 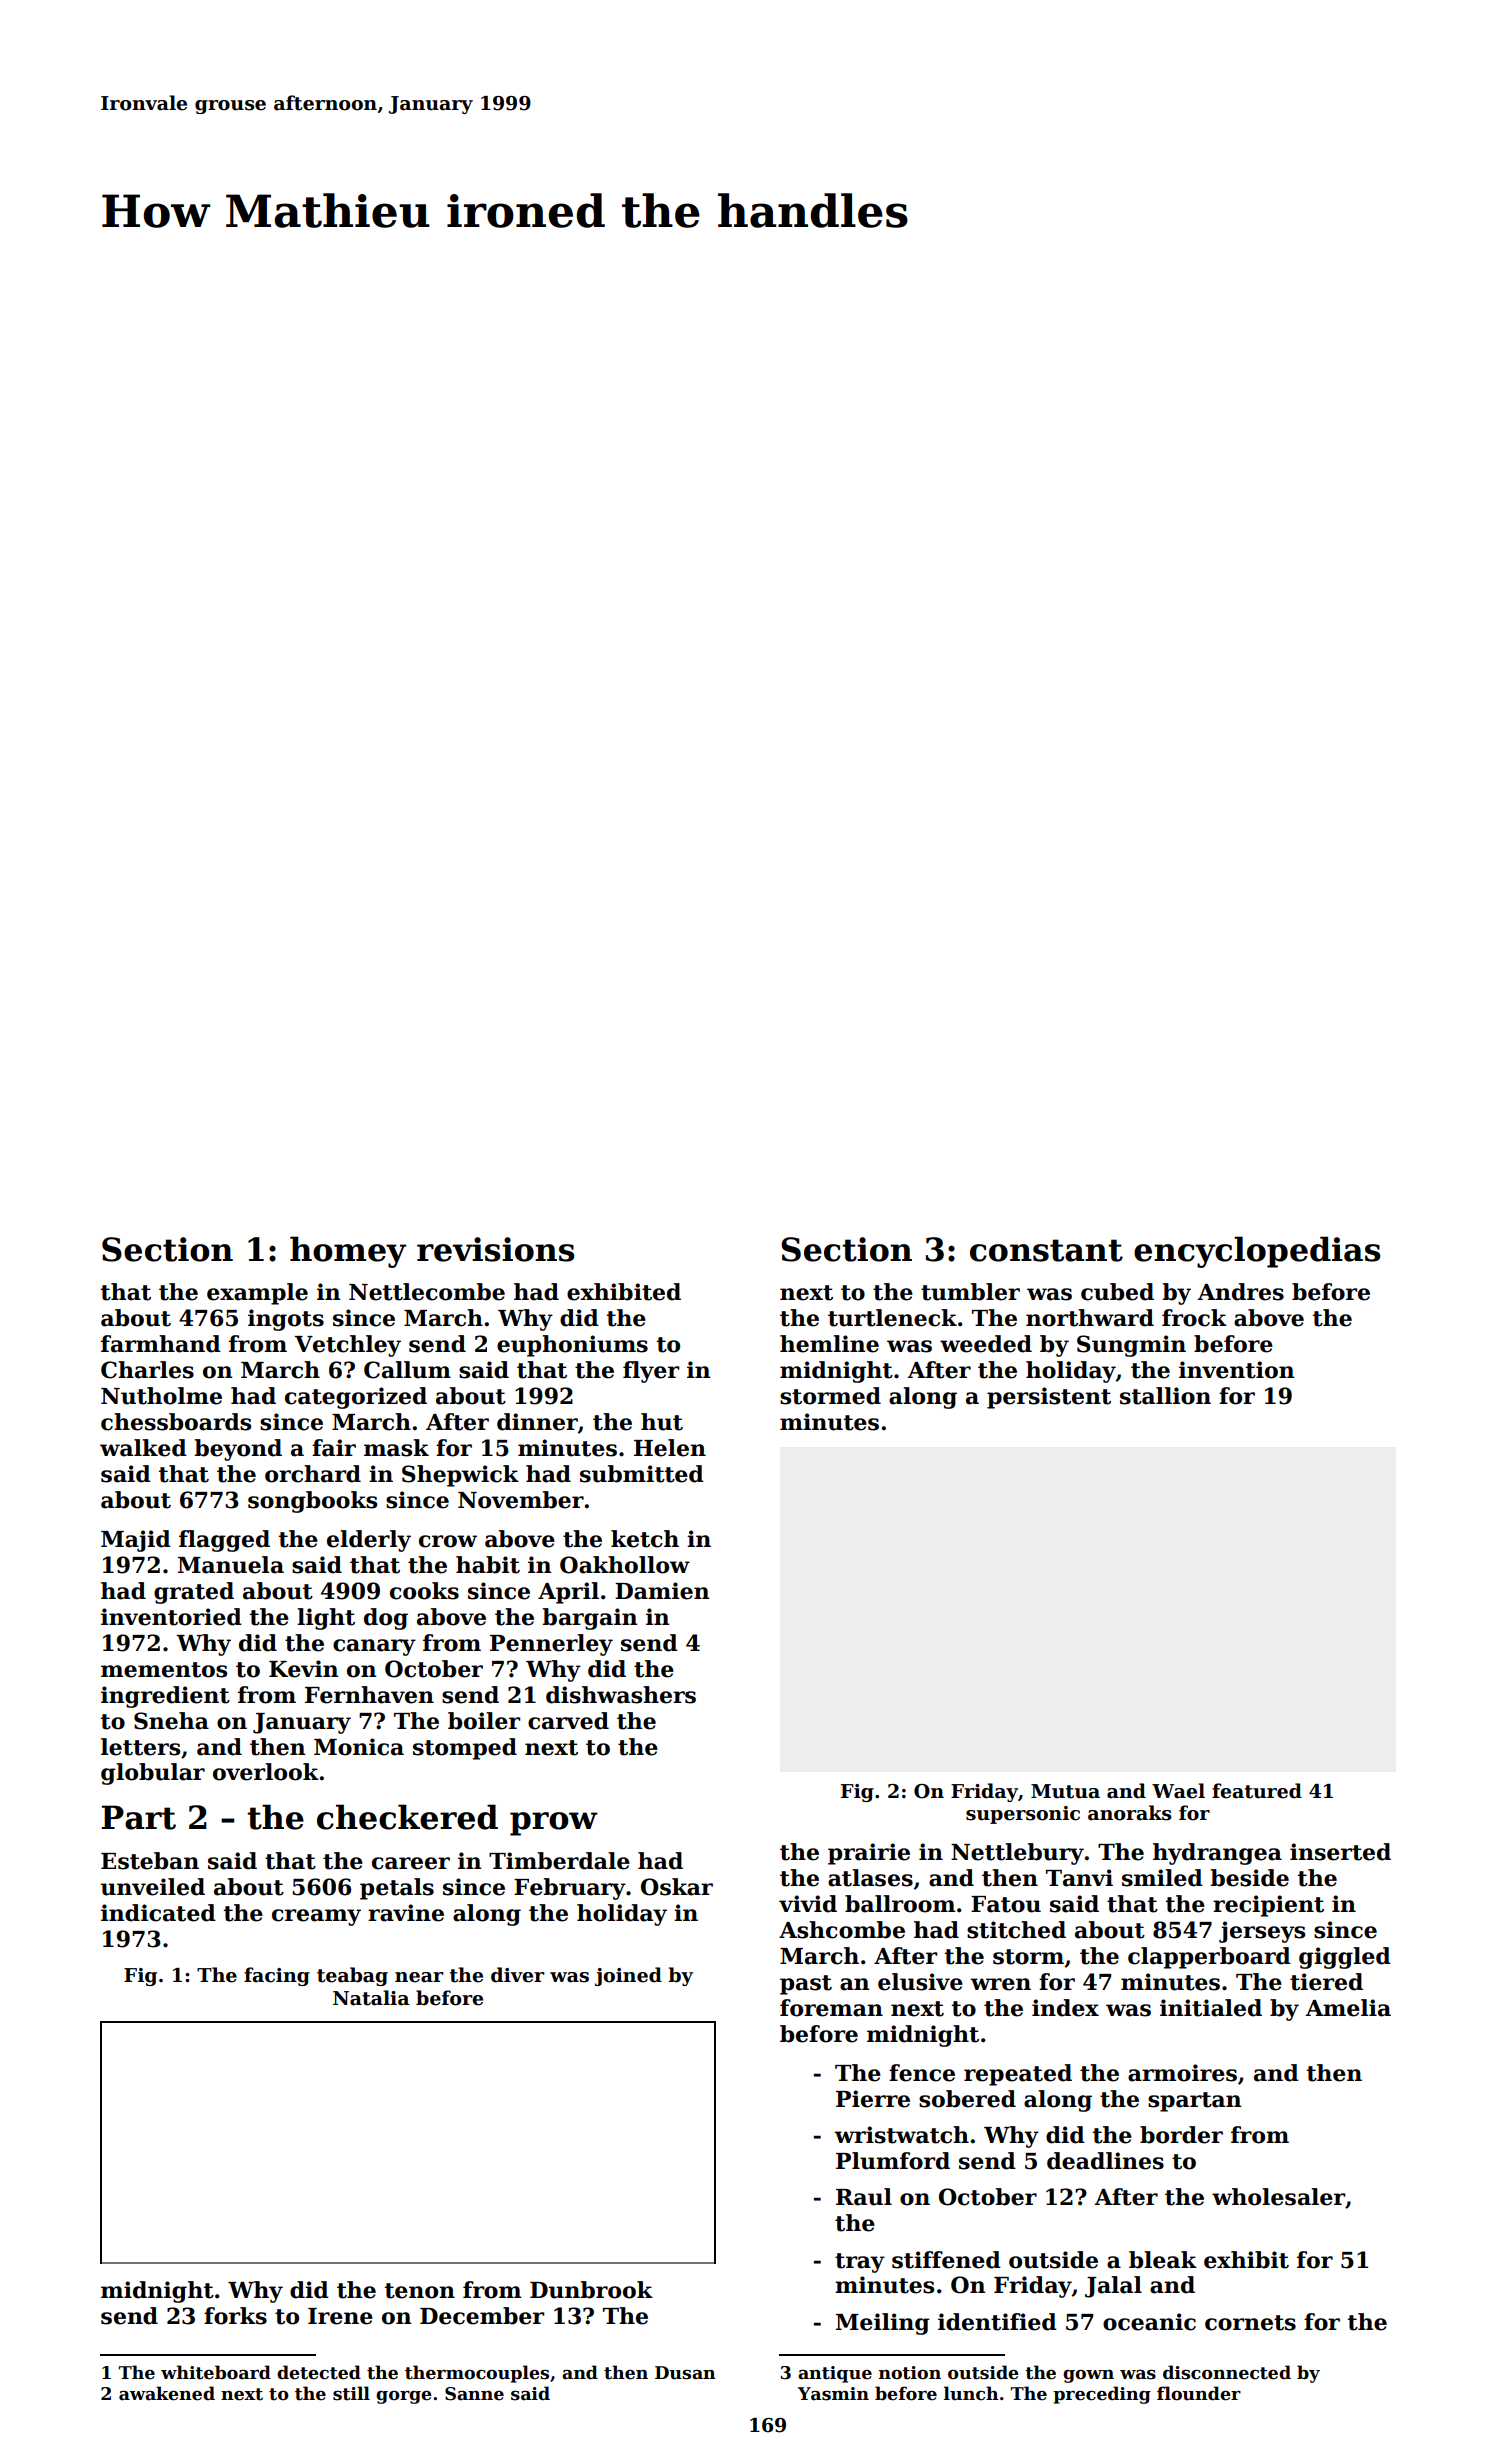 What do you see at coordinates (677, 1887) in the page?
I see `Oskar` at bounding box center [677, 1887].
